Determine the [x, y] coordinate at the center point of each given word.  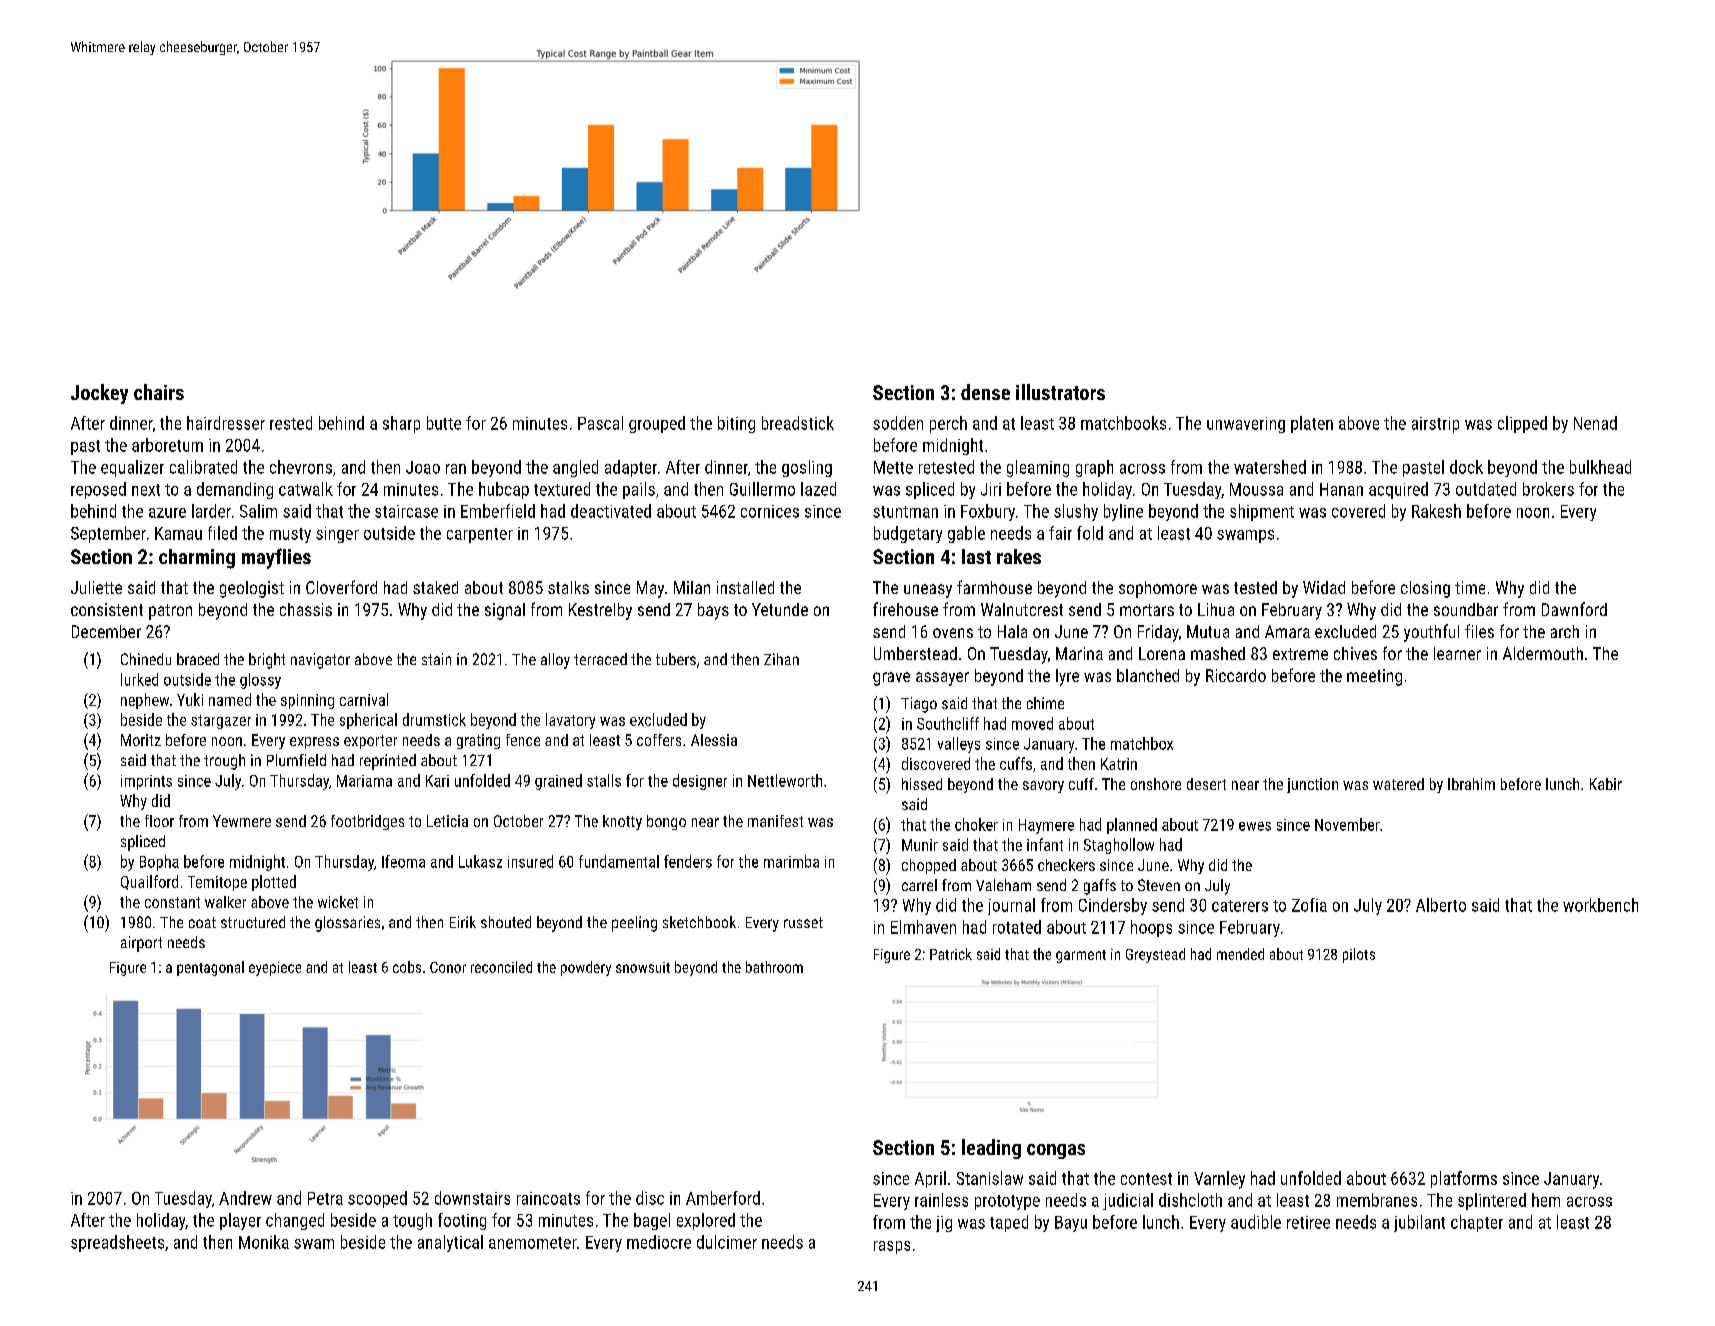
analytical [450, 1243]
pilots [1359, 955]
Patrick [951, 954]
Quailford [149, 882]
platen [1312, 424]
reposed [98, 490]
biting [736, 424]
